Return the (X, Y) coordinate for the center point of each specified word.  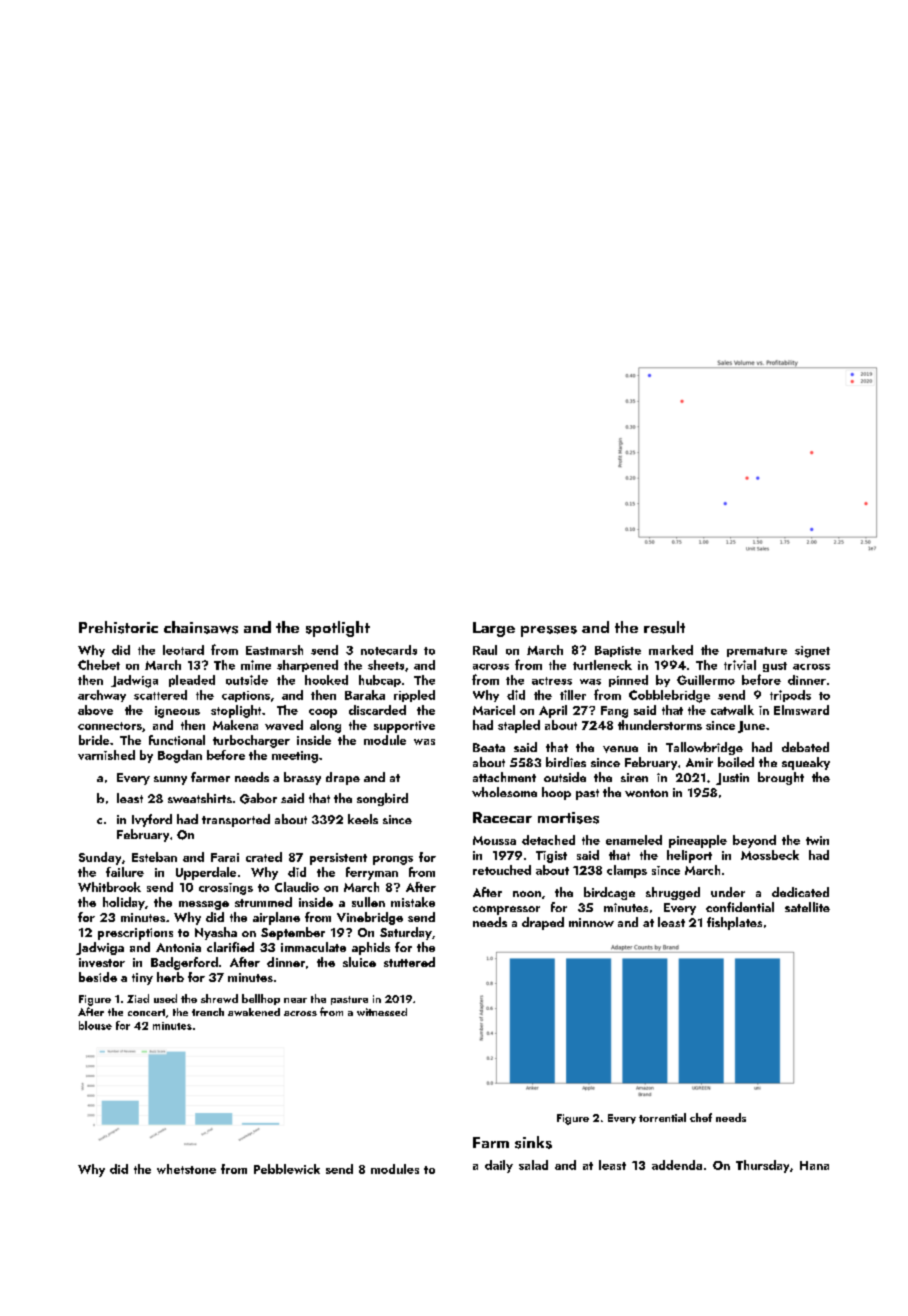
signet (812, 652)
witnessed (382, 1012)
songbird (382, 799)
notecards (389, 650)
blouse (95, 1025)
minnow (591, 922)
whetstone (186, 1169)
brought (781, 778)
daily (499, 1166)
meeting (295, 757)
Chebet (99, 665)
